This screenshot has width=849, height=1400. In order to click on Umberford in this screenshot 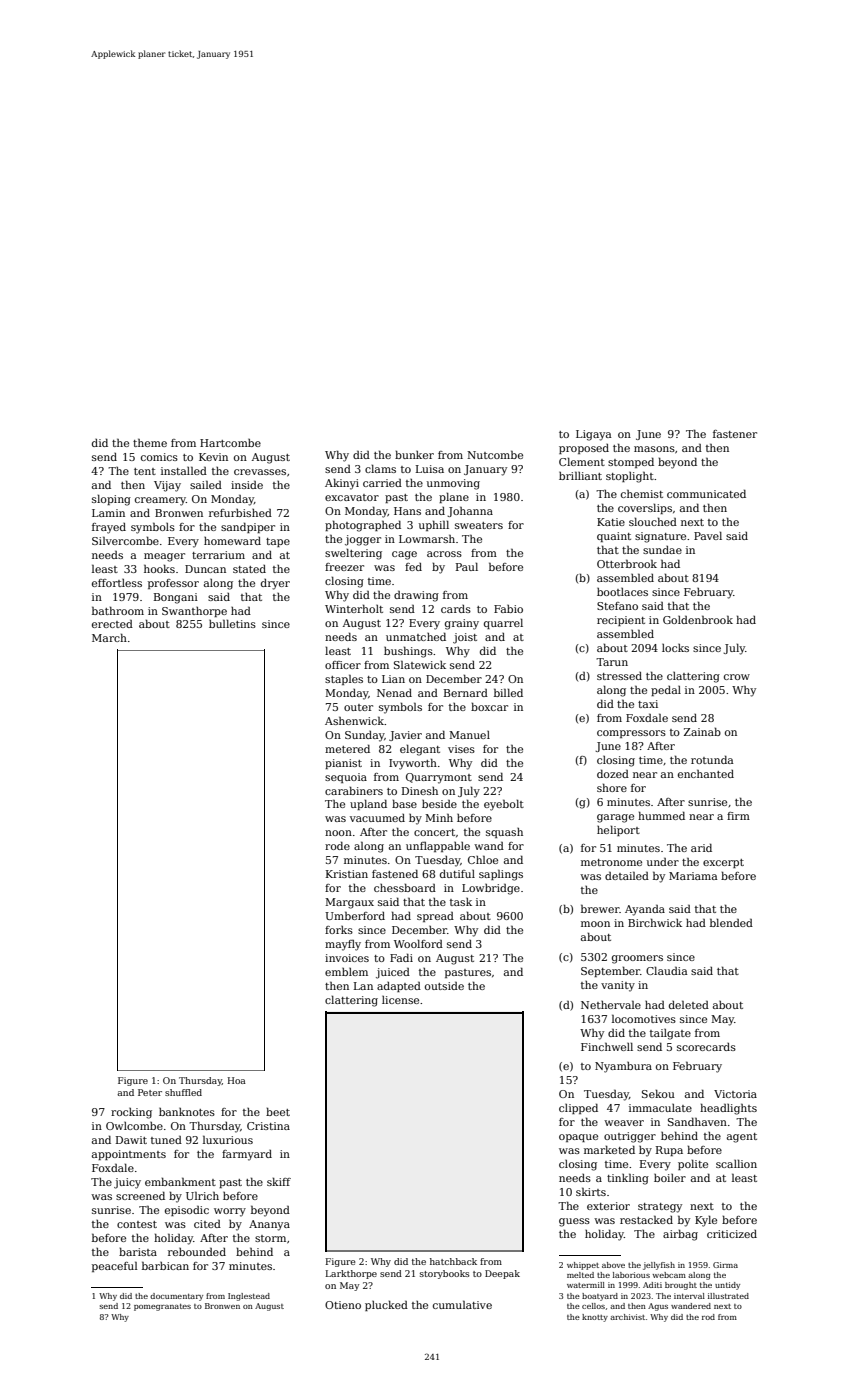, I will do `click(355, 915)`.
